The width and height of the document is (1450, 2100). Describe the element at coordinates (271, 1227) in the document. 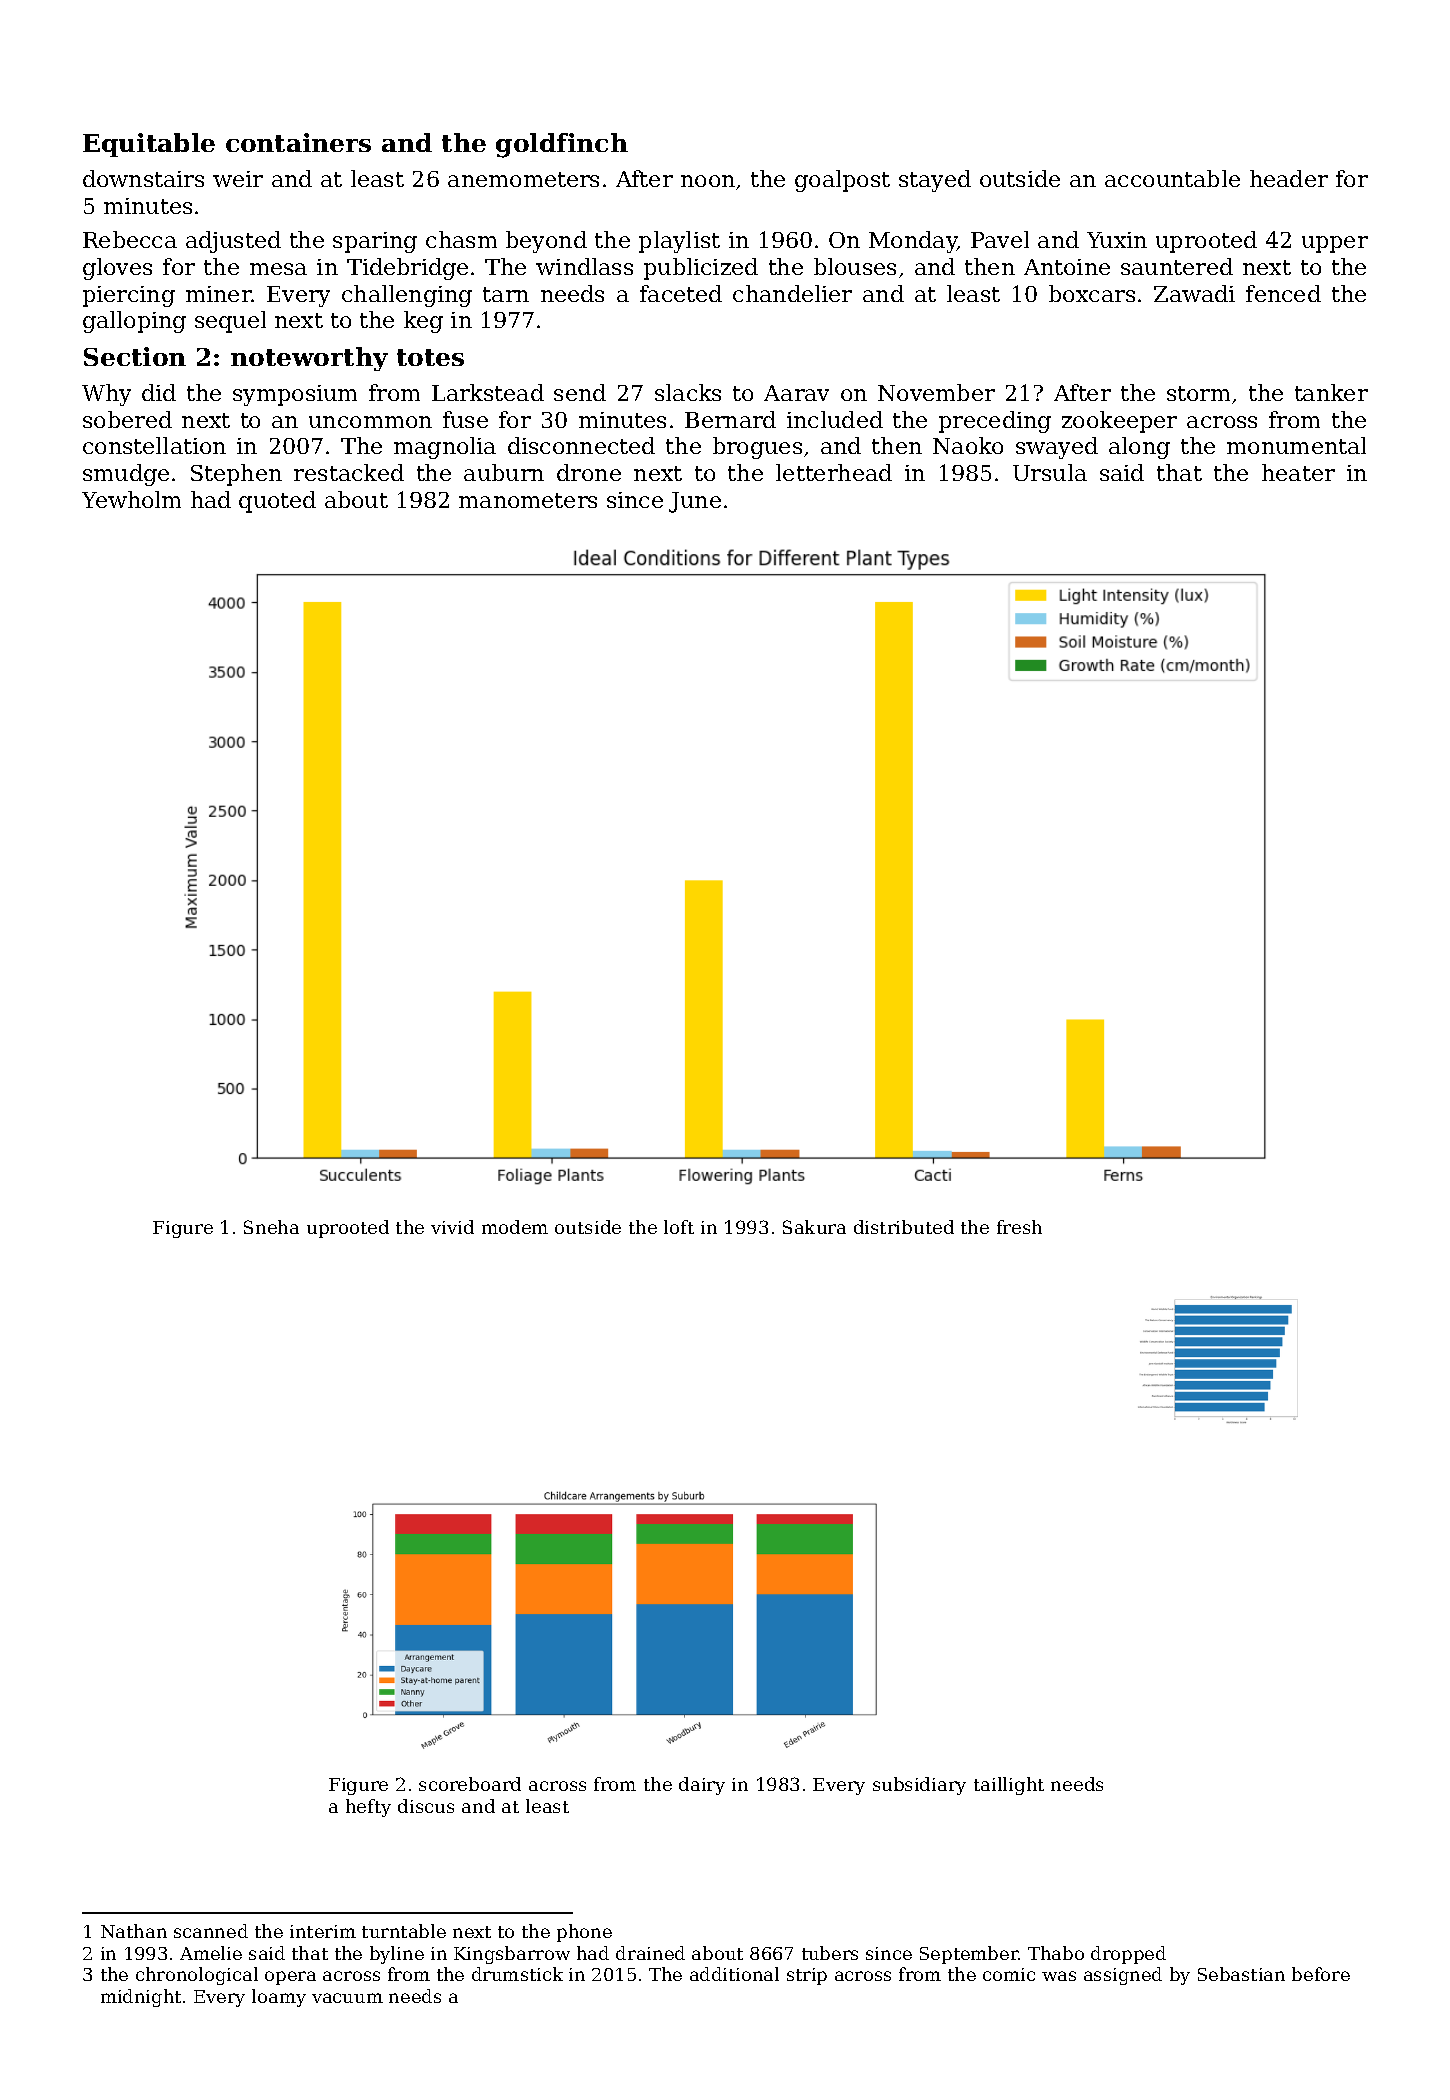

I see `Sneha` at that location.
